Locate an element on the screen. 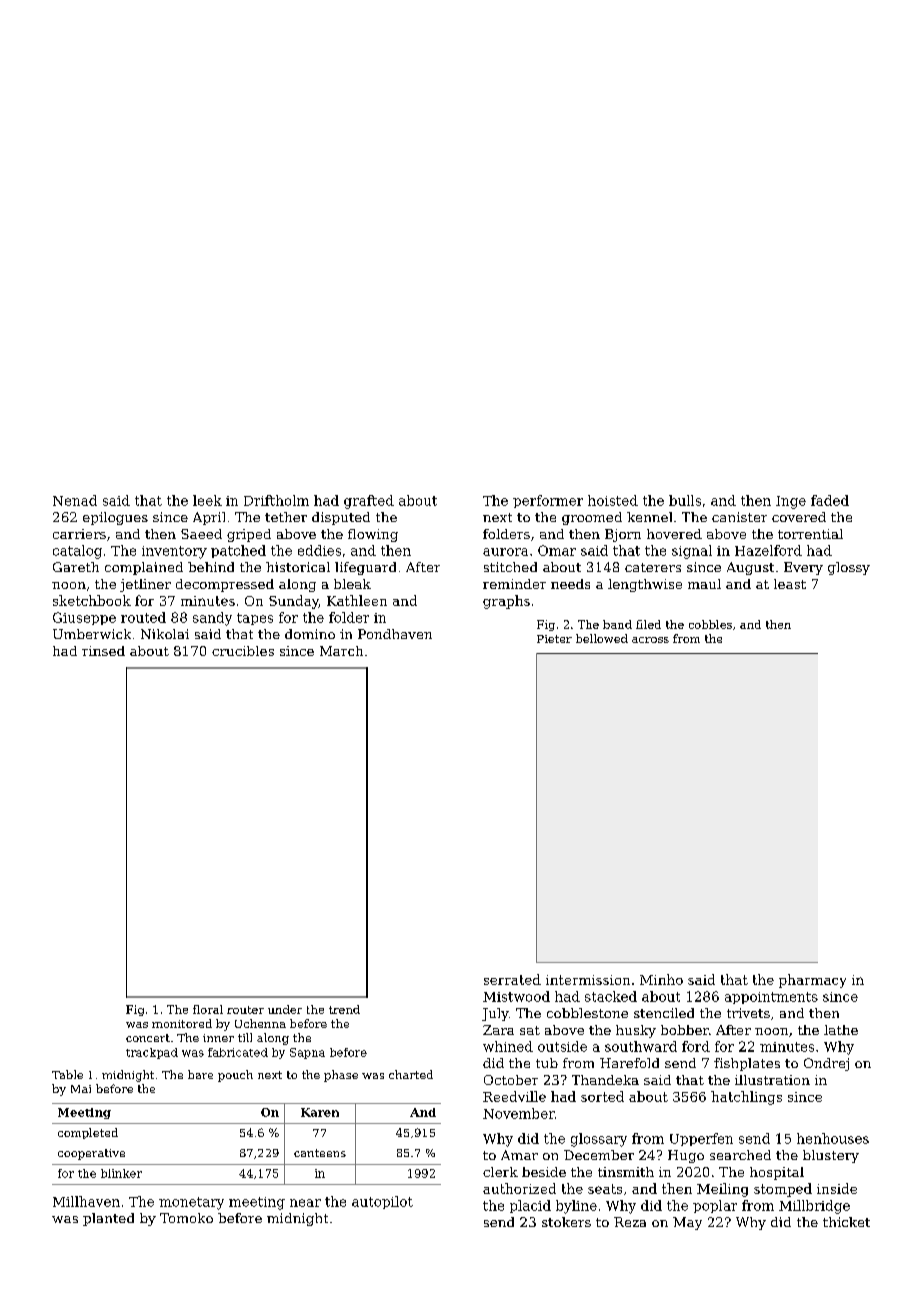 The width and height of the screenshot is (924, 1308). pharmacy is located at coordinates (812, 981).
